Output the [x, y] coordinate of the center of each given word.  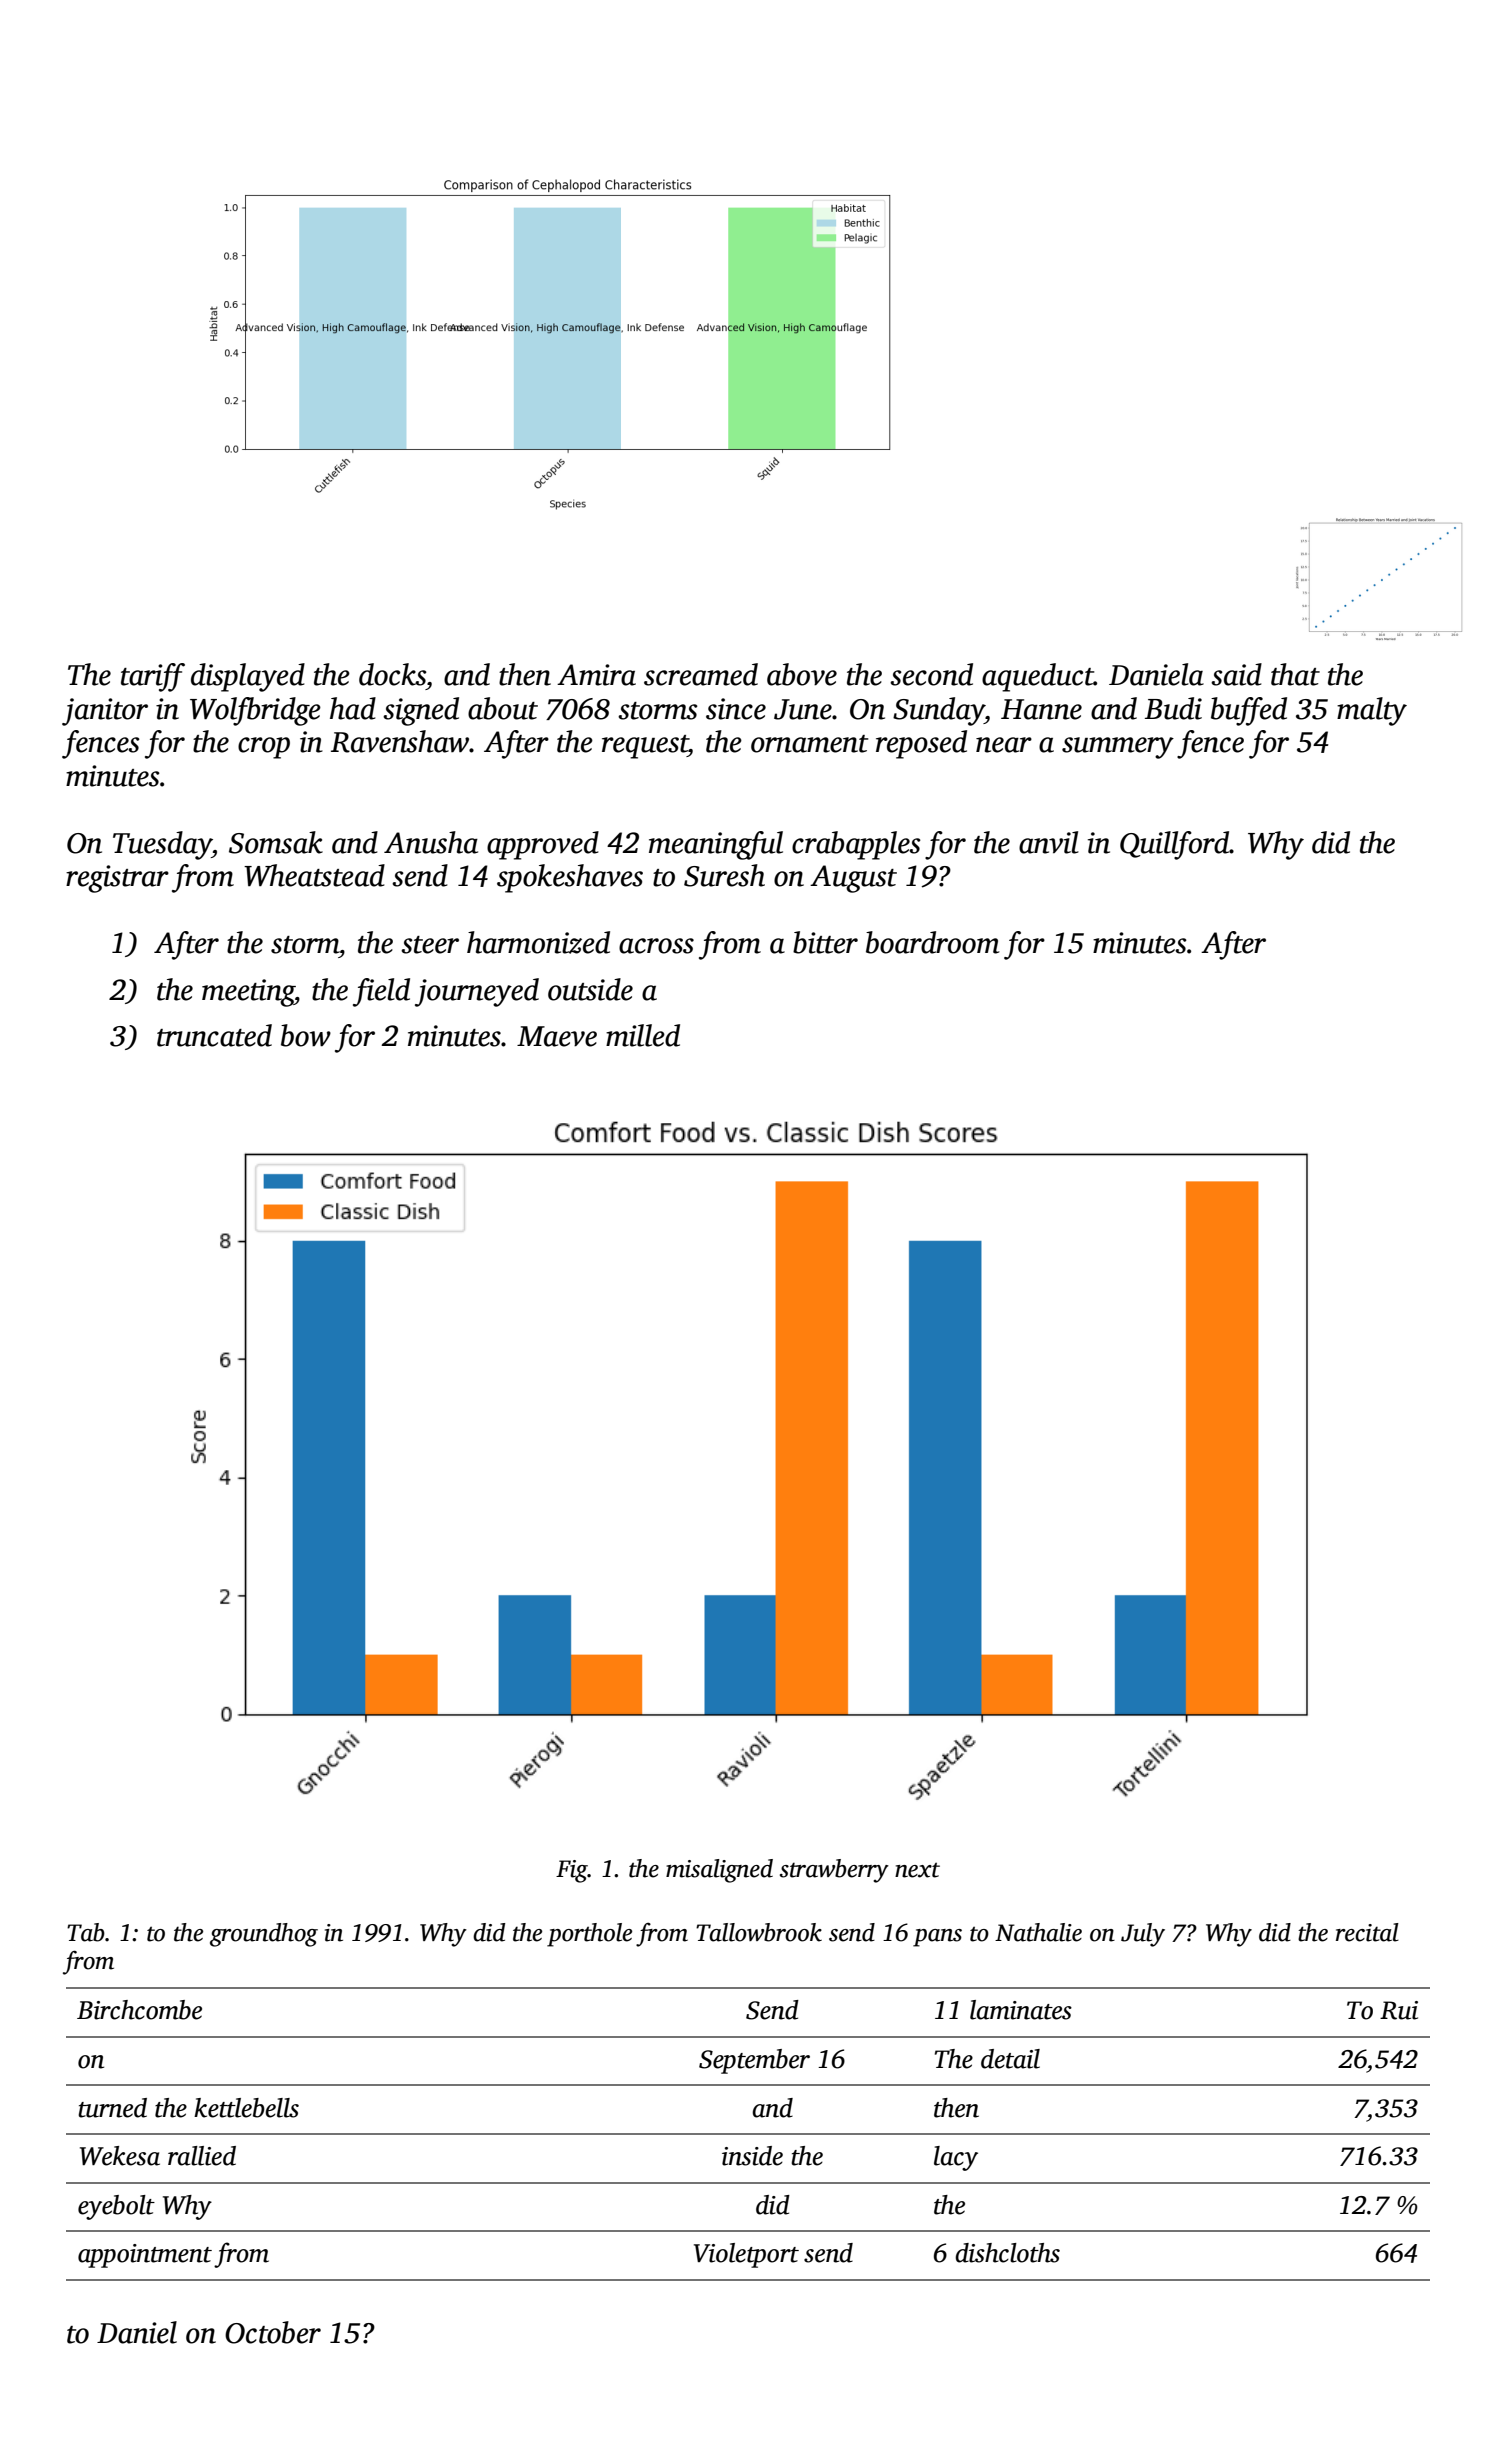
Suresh [724, 875]
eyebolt [116, 2207]
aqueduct [1038, 677]
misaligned [719, 1871]
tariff [153, 677]
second [931, 674]
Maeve [557, 1036]
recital [1367, 1932]
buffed [1249, 711]
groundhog [264, 1935]
